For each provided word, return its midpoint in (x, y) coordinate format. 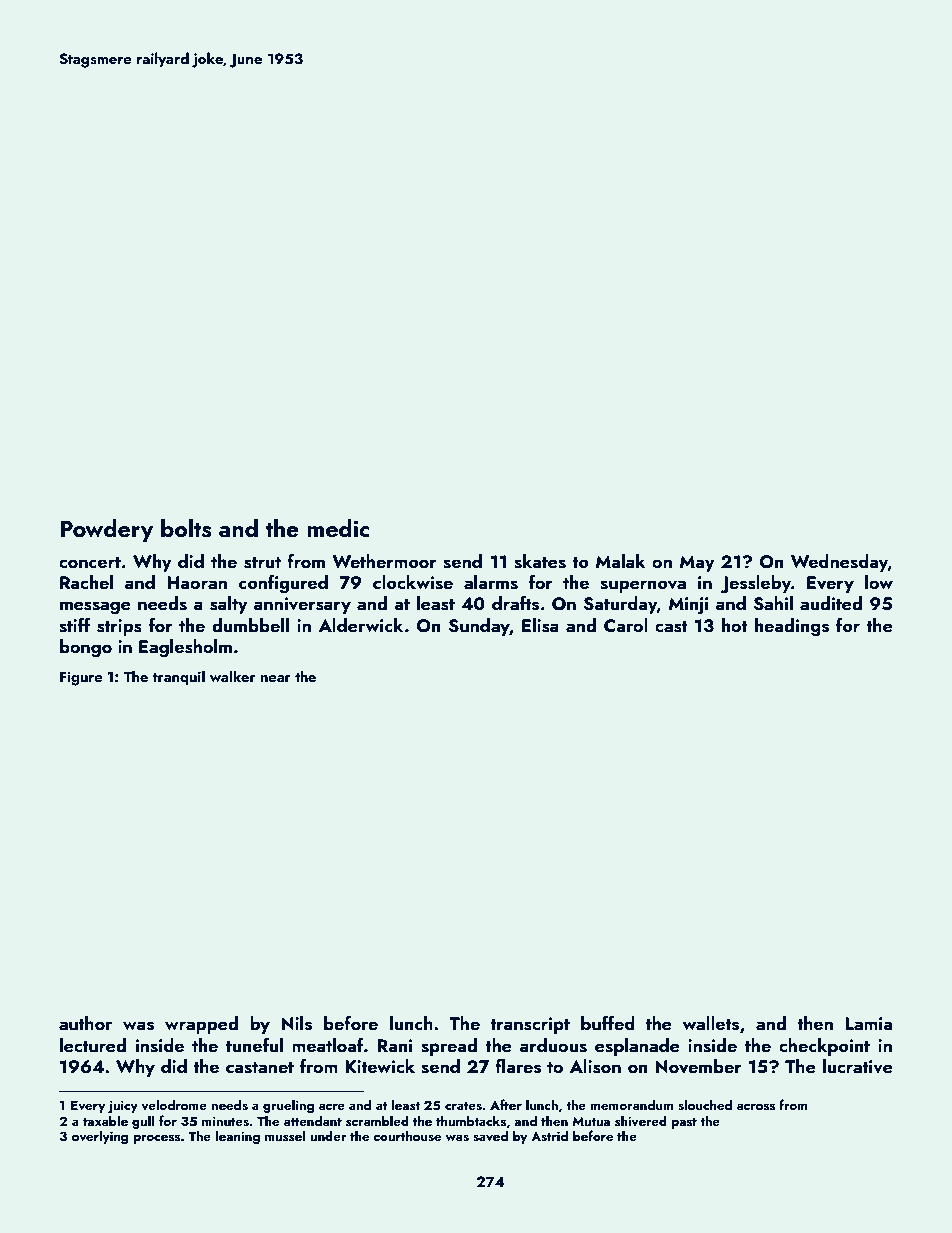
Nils (296, 1023)
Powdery (106, 530)
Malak (621, 561)
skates (540, 561)
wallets (711, 1023)
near (276, 678)
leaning (237, 1137)
